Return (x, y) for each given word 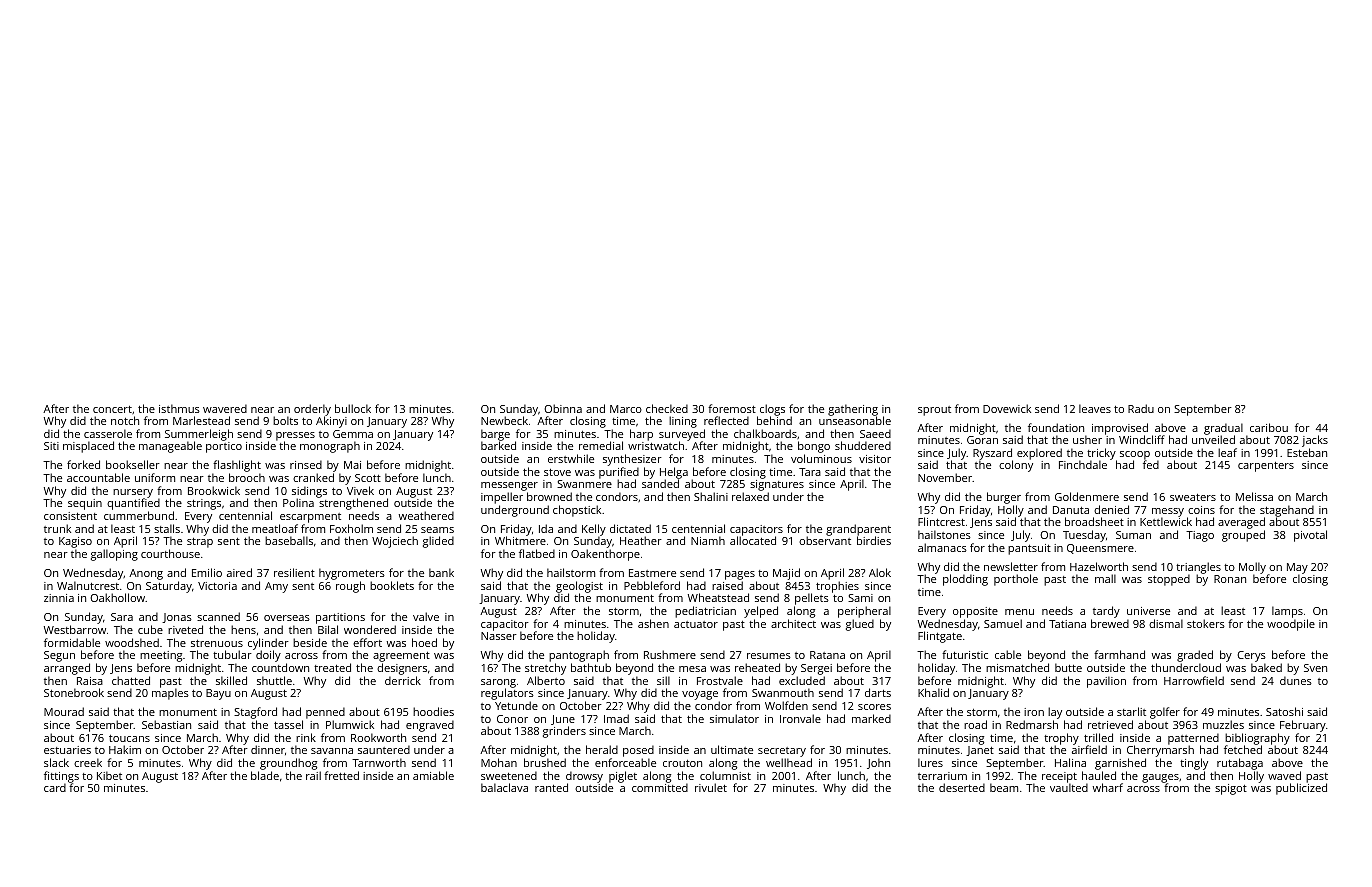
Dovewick (1007, 408)
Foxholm (351, 528)
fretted (341, 775)
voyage (700, 695)
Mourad (64, 711)
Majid (786, 574)
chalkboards (765, 433)
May (1297, 569)
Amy (276, 587)
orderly (312, 410)
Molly (1252, 568)
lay (1055, 713)
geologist (579, 587)
